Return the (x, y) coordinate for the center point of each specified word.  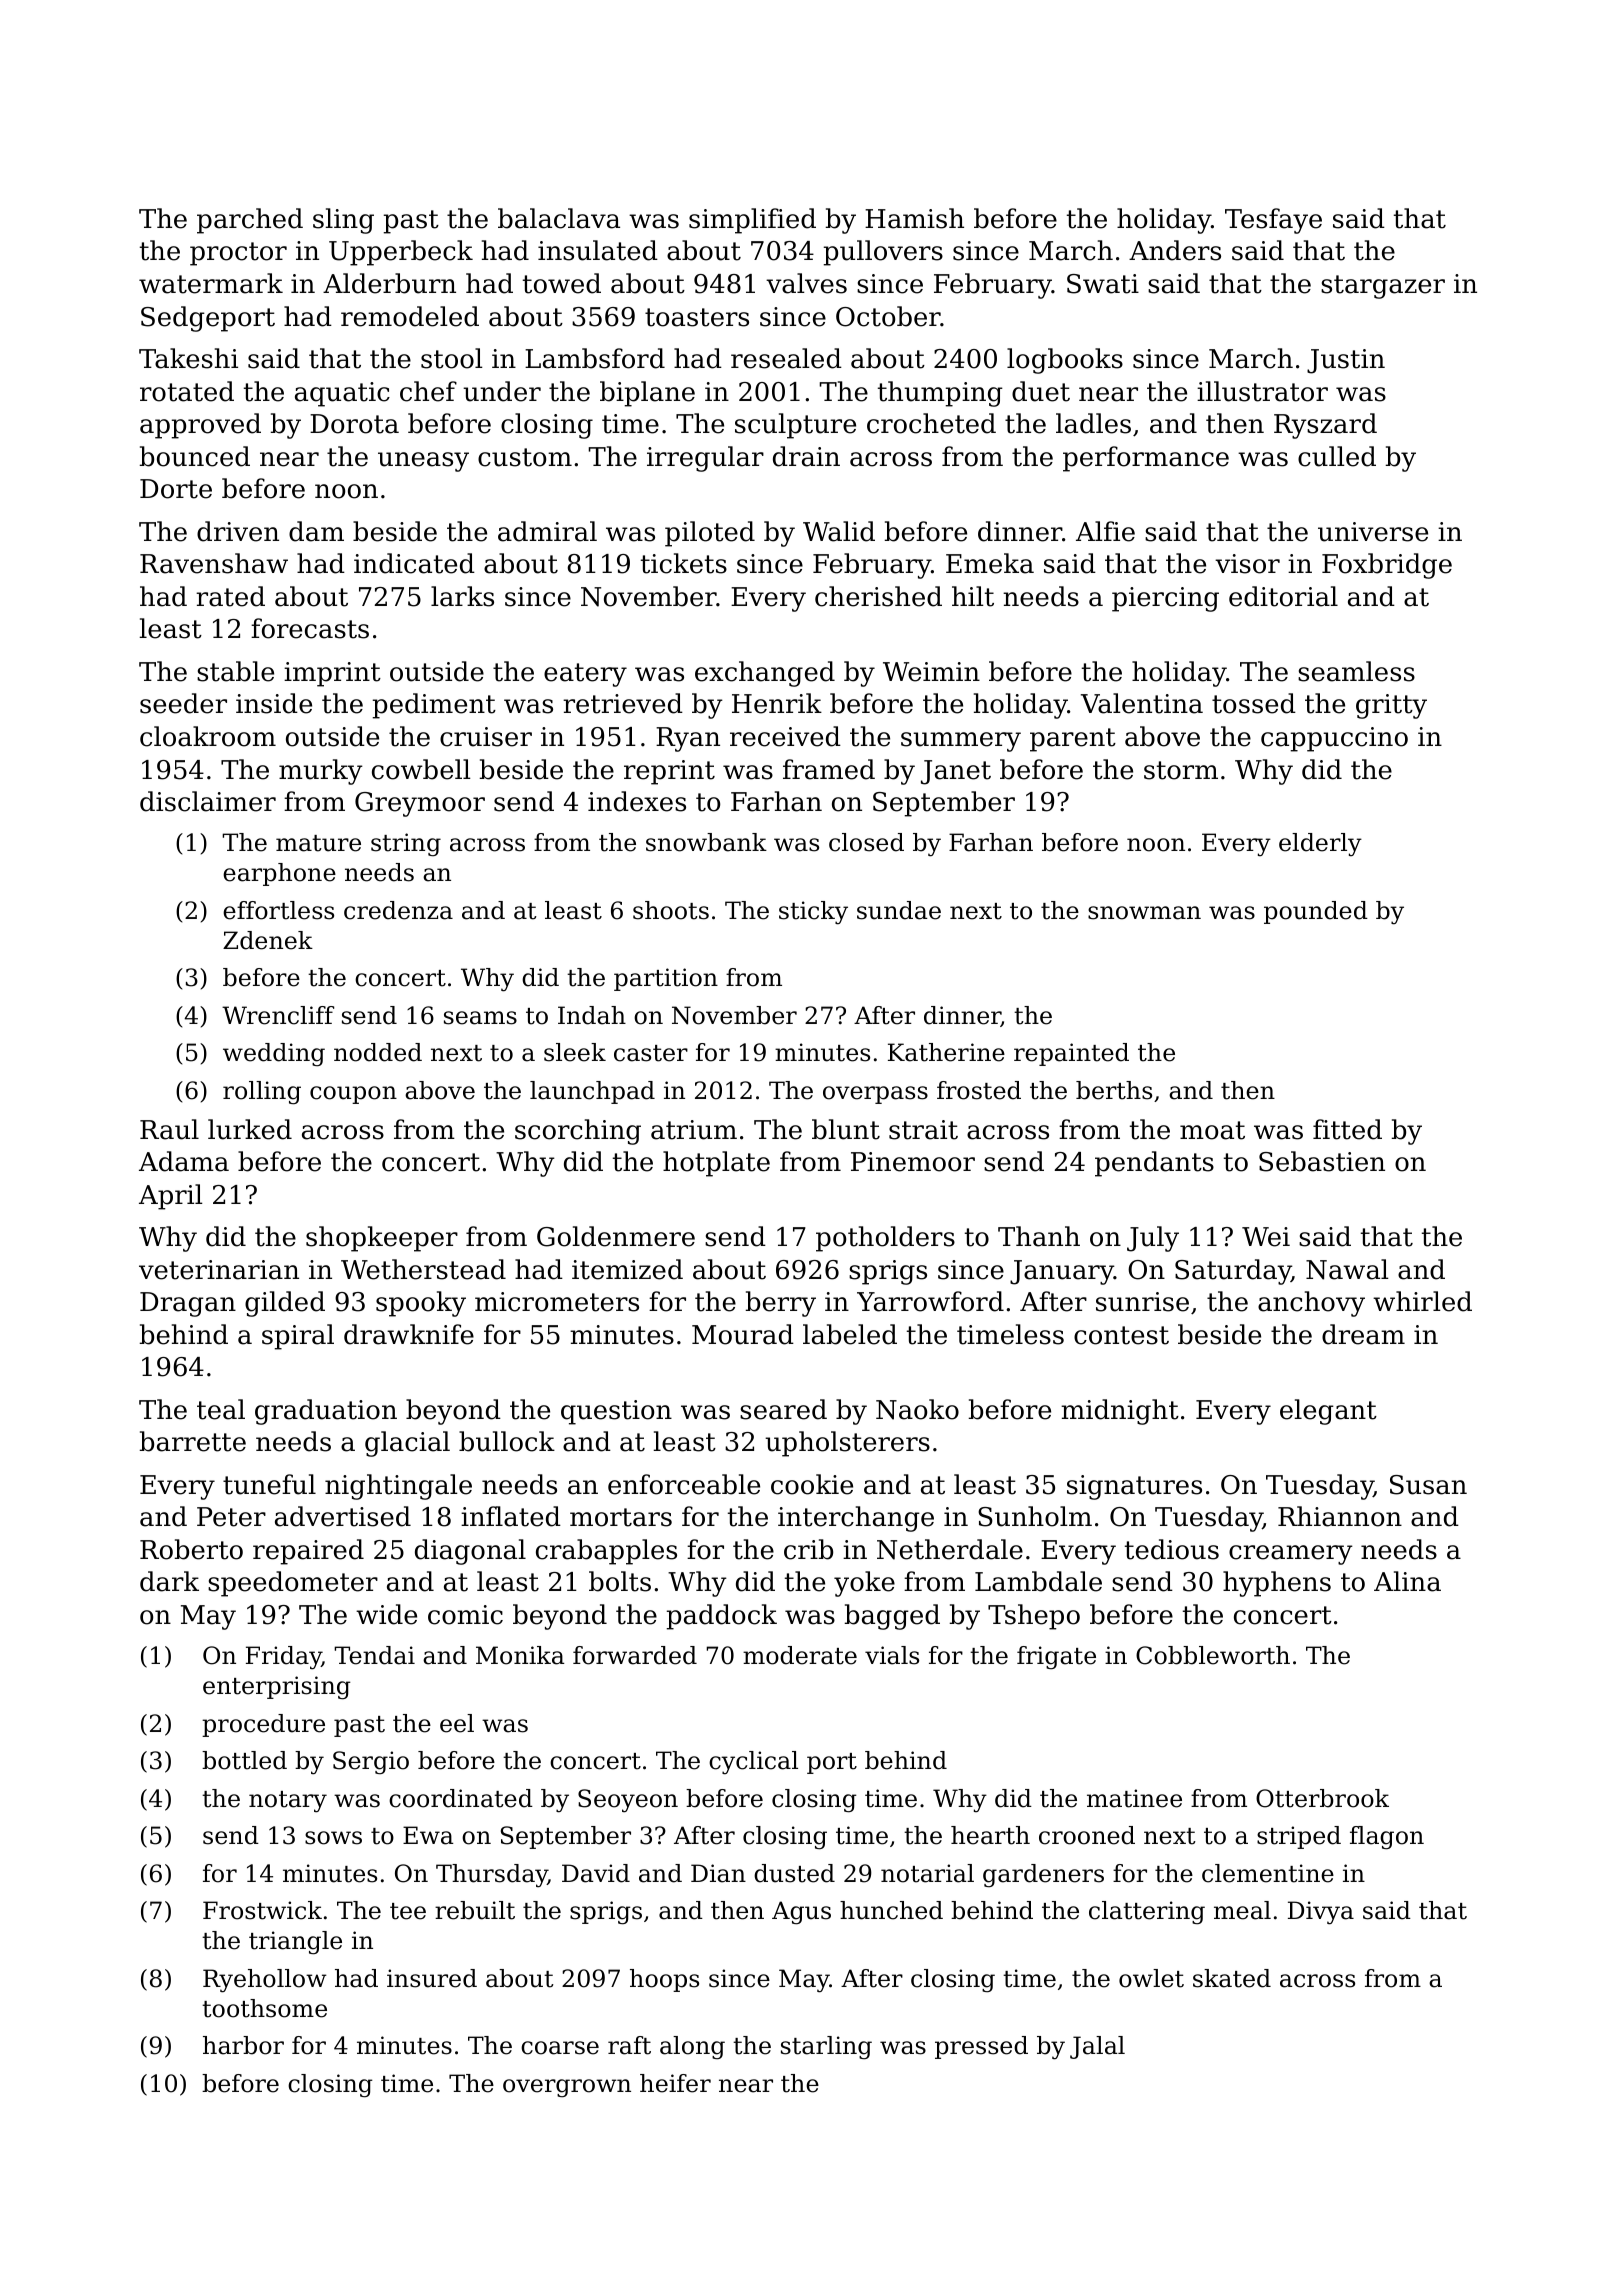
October (888, 316)
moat (1212, 1130)
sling (343, 221)
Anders (1175, 250)
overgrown (567, 2088)
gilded (285, 1304)
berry (780, 1304)
